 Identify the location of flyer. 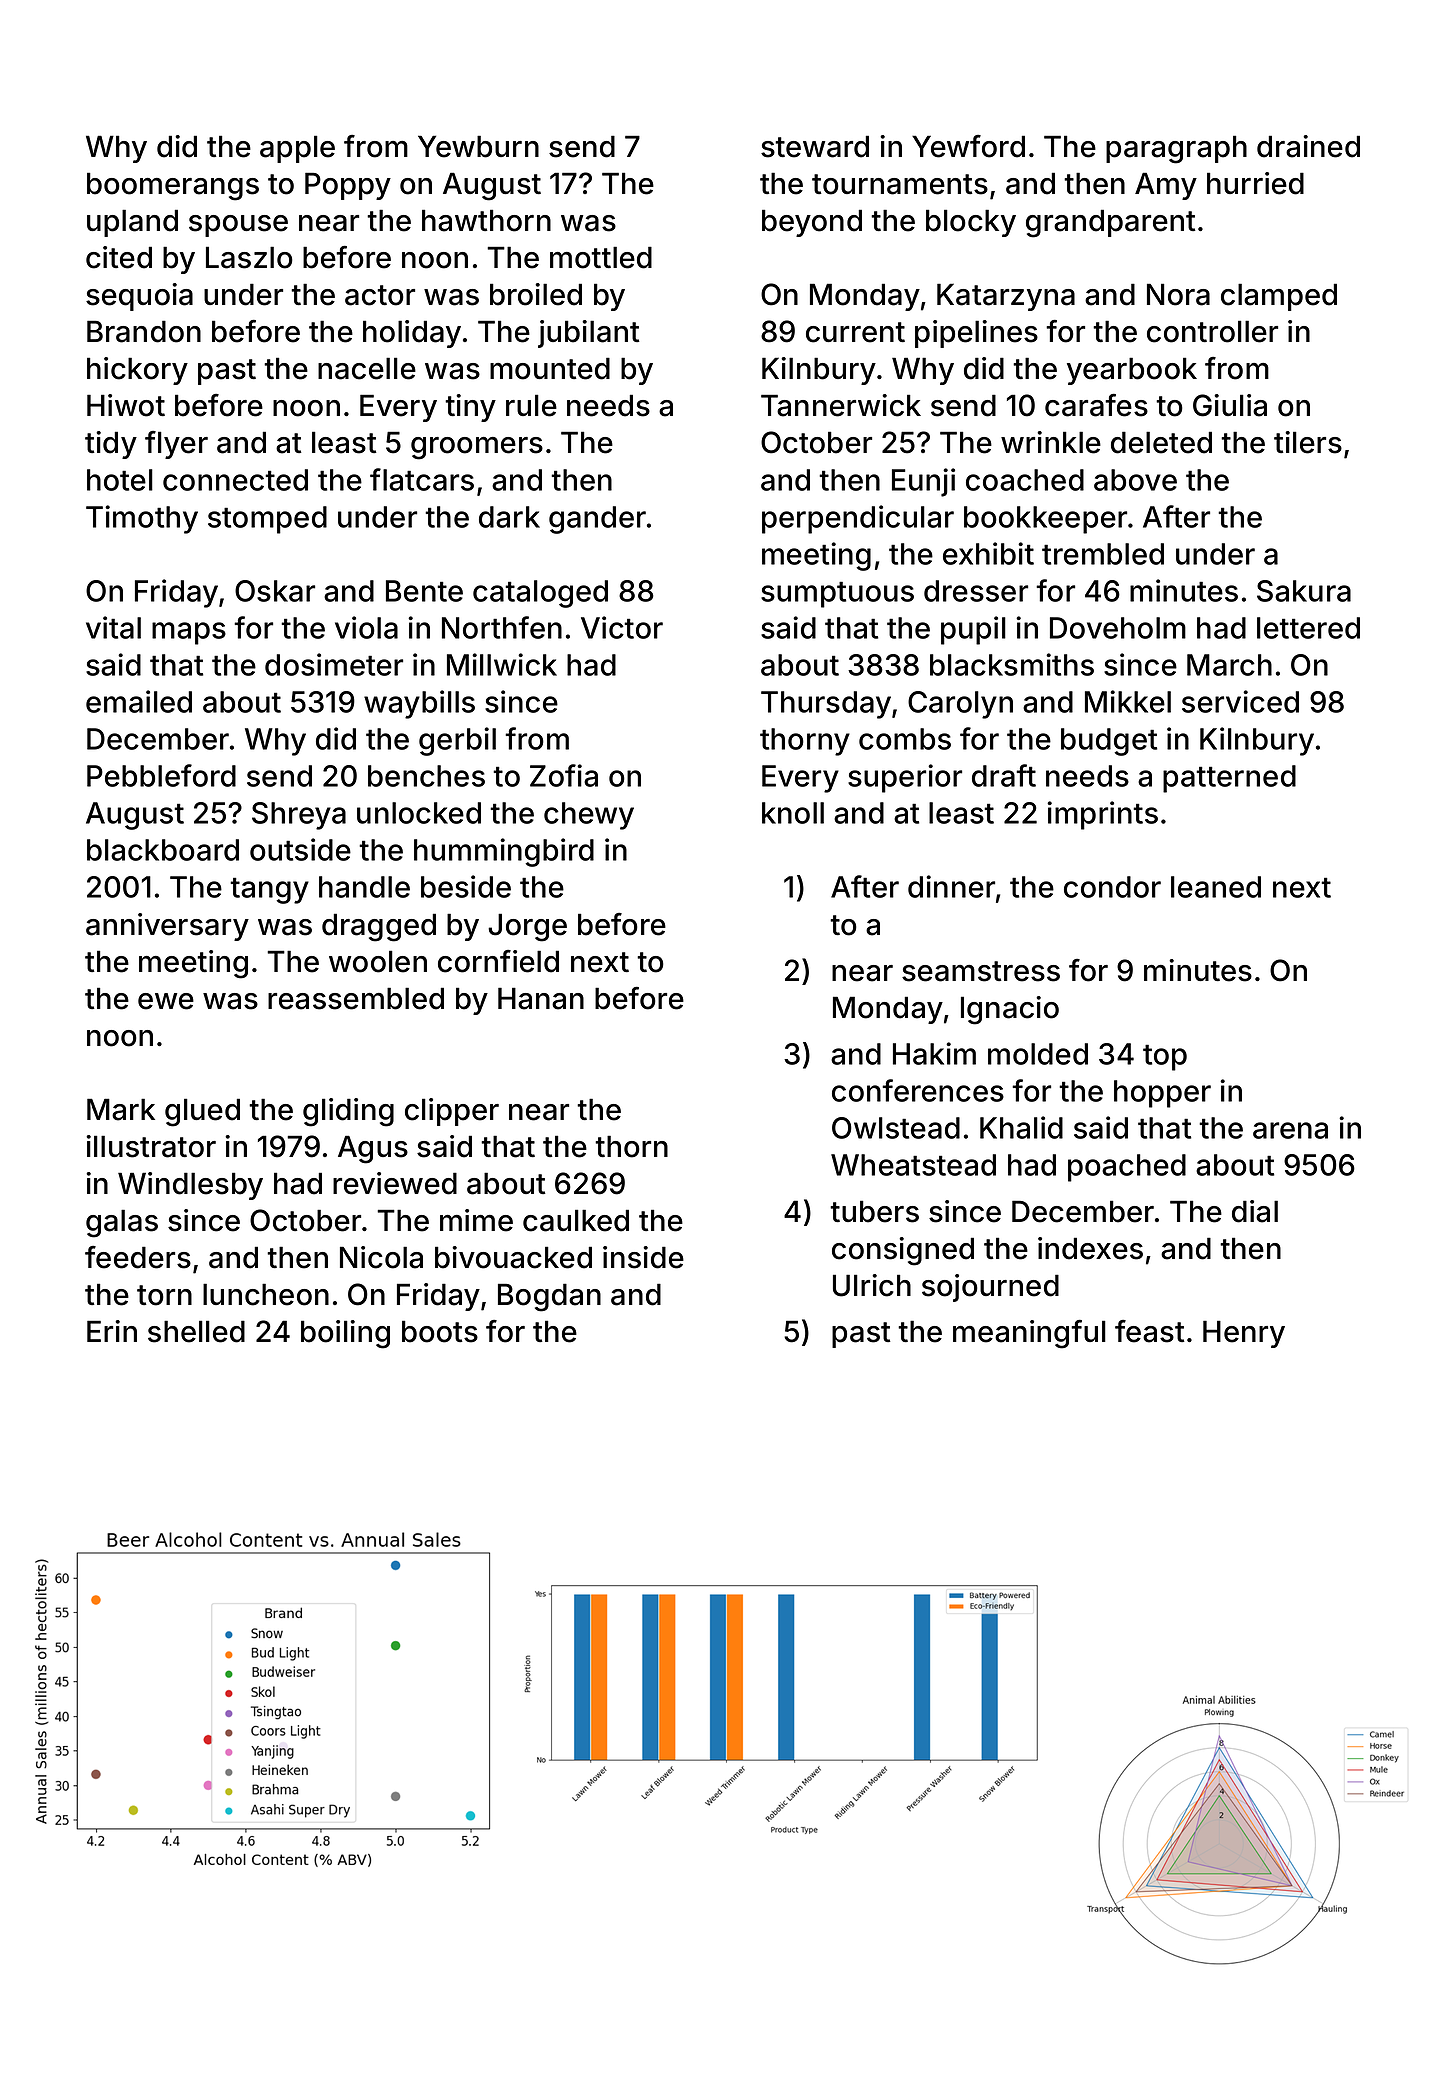
(176, 445).
